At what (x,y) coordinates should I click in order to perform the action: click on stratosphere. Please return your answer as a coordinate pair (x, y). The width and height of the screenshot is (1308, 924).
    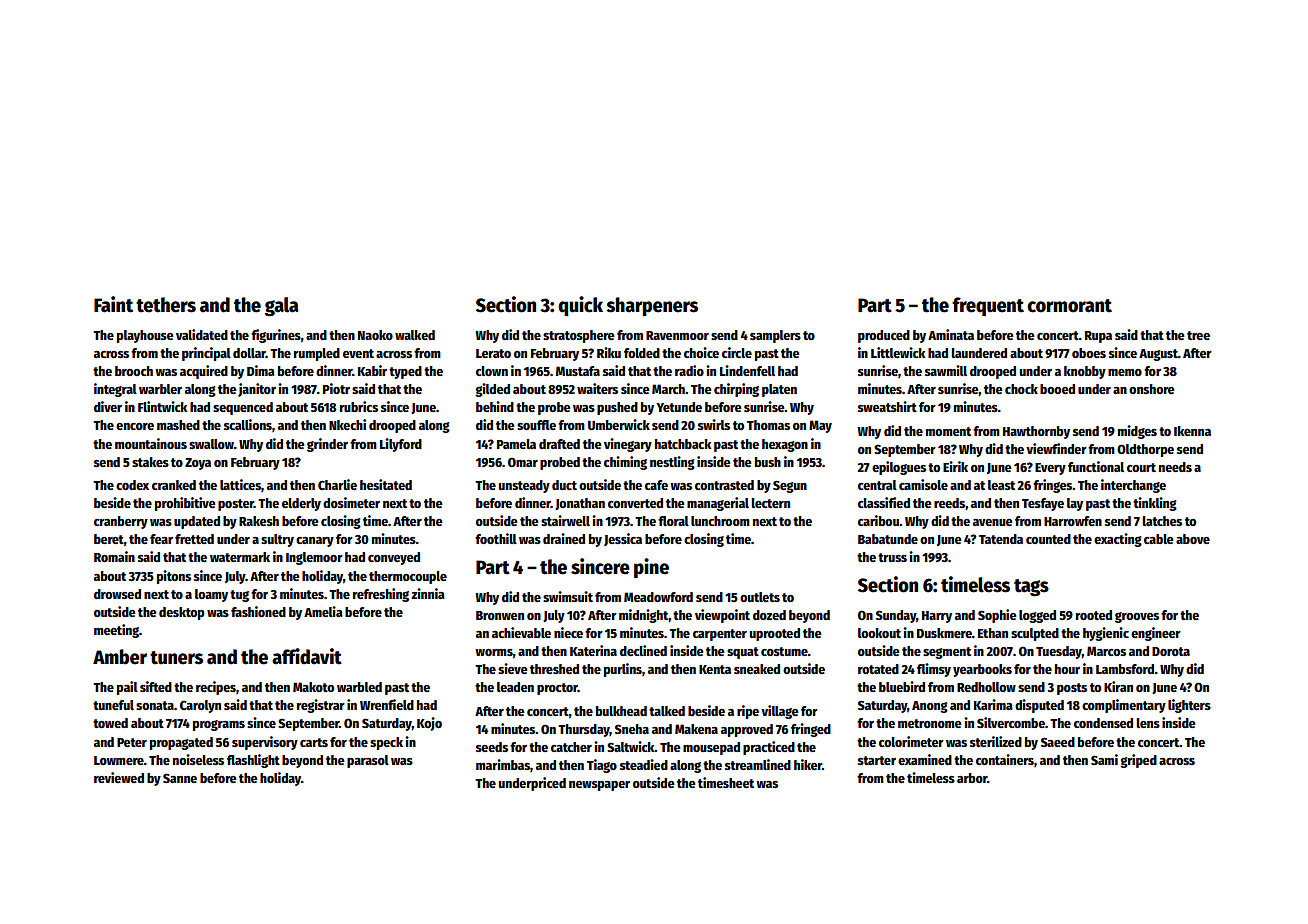
    Looking at the image, I should click on (579, 336).
